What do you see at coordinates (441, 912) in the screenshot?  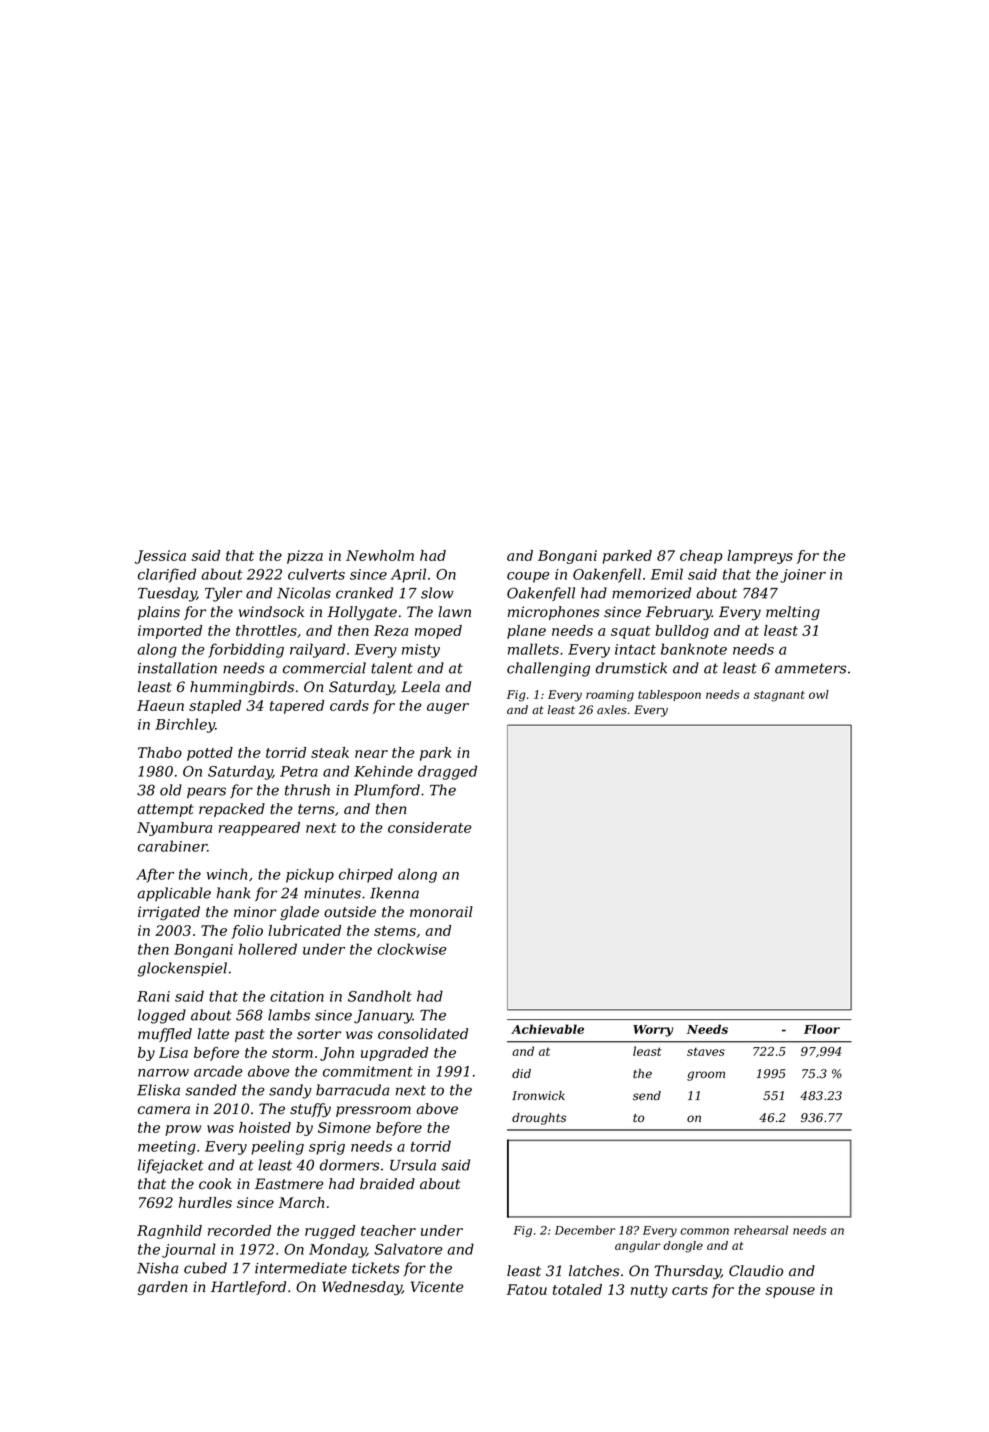 I see `monorail` at bounding box center [441, 912].
